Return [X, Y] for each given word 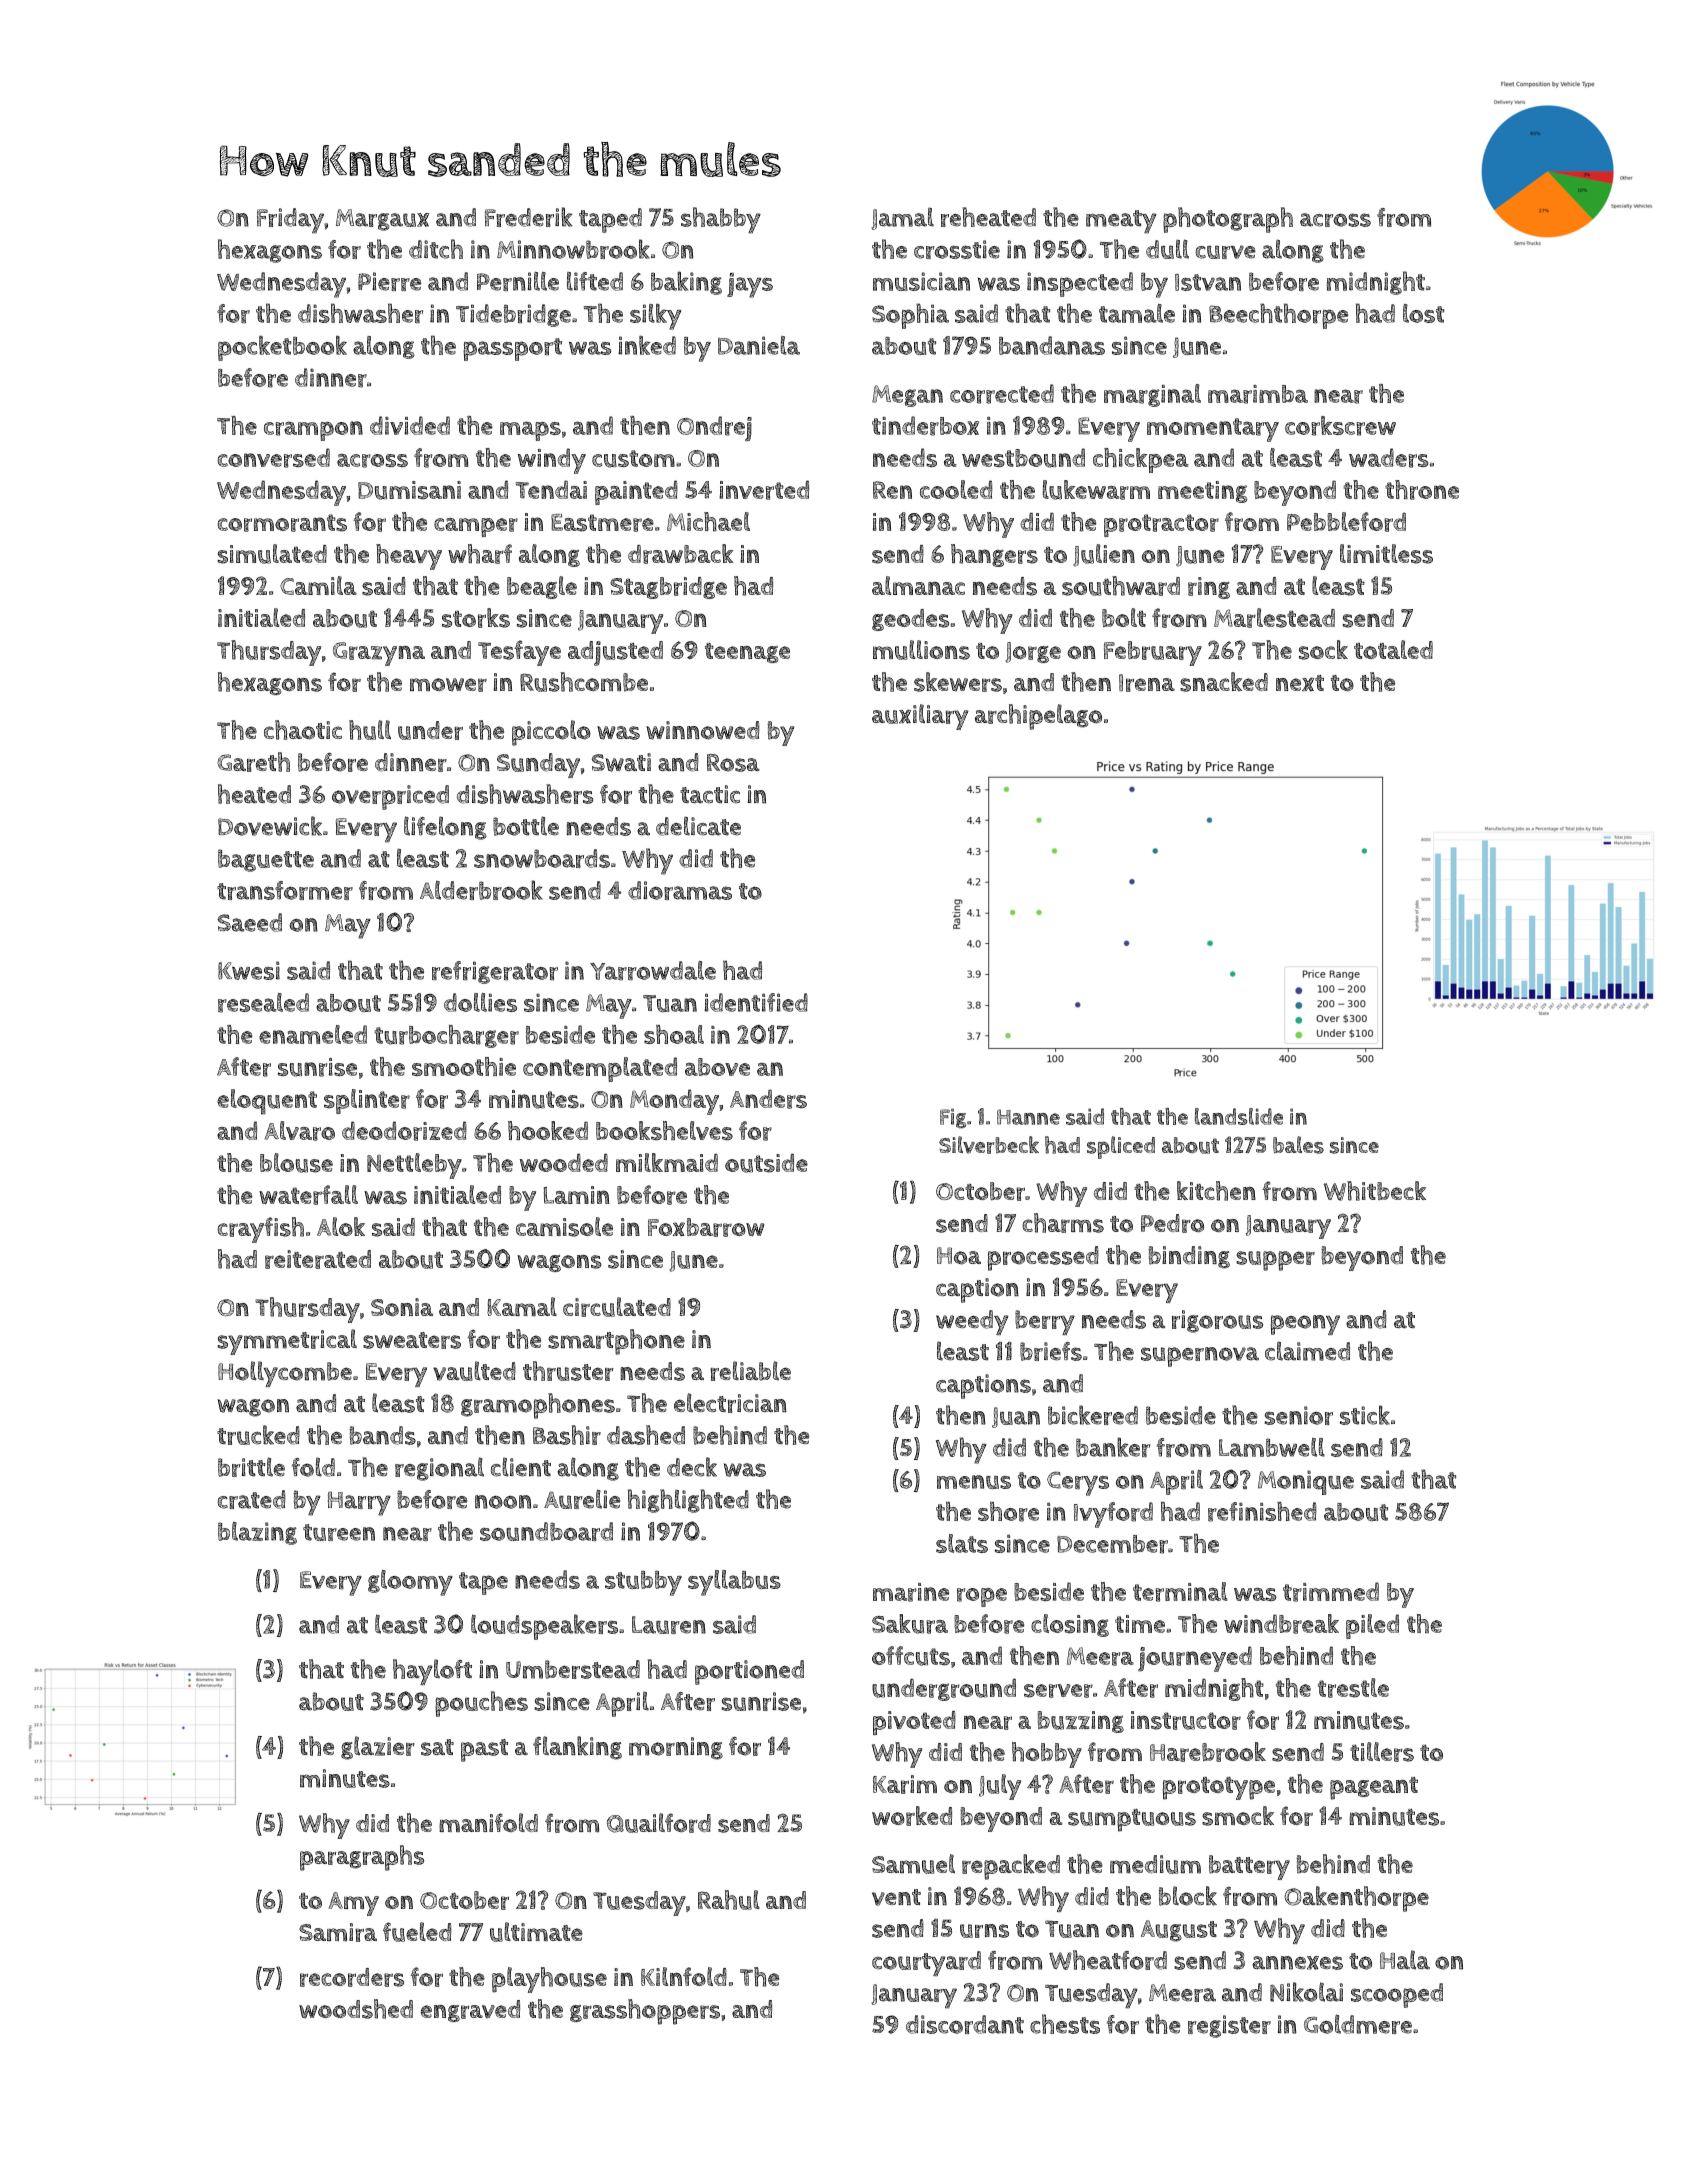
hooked [548, 1131]
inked [647, 345]
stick [1365, 1415]
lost [1423, 313]
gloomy [410, 1583]
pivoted [914, 1723]
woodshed [356, 2009]
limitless [1386, 554]
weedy [972, 1322]
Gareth [253, 762]
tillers [1382, 1752]
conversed [274, 458]
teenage [747, 653]
